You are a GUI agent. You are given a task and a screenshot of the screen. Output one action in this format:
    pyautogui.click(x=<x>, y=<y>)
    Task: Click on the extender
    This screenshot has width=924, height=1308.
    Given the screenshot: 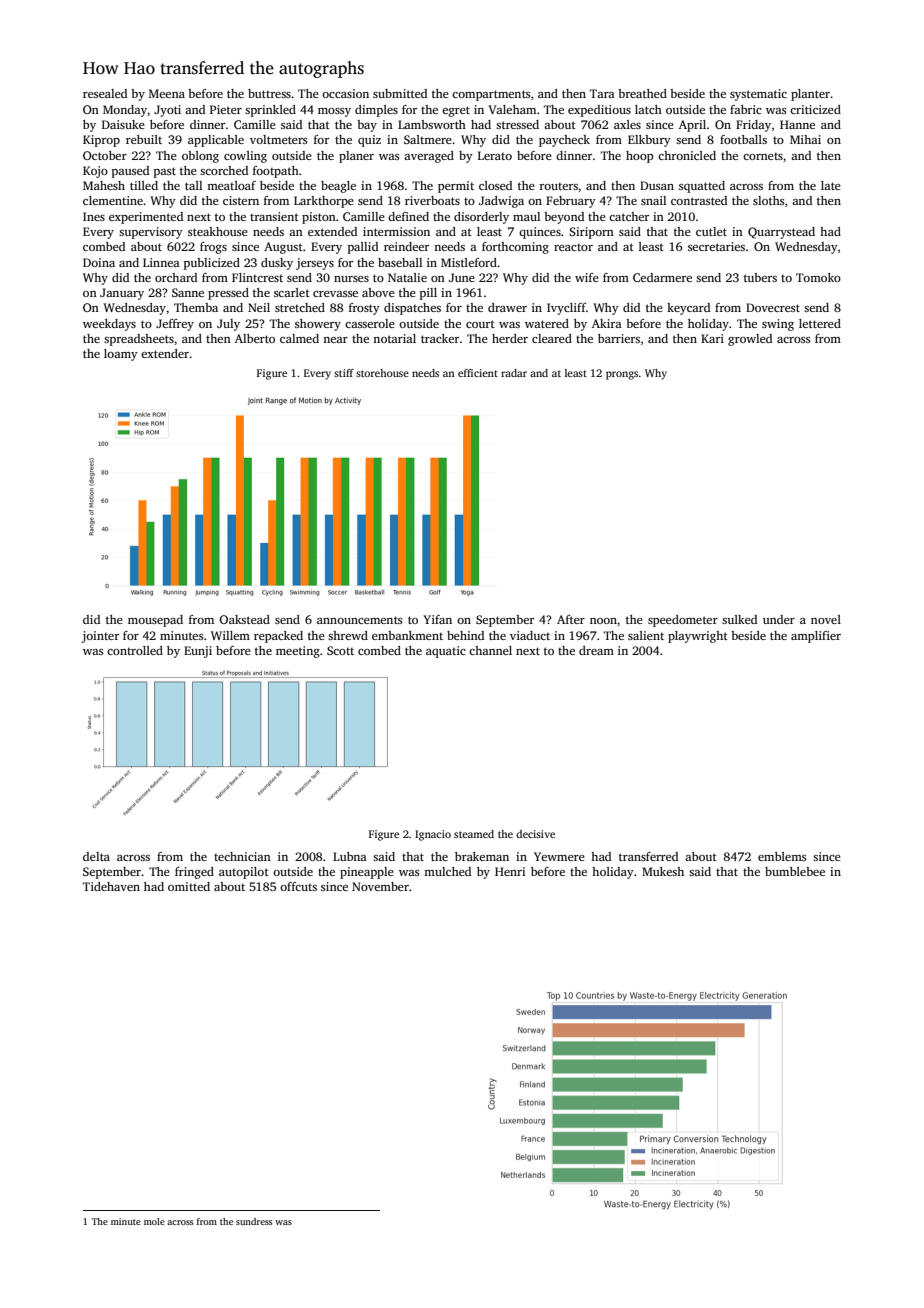 What is the action you would take?
    pyautogui.click(x=165, y=353)
